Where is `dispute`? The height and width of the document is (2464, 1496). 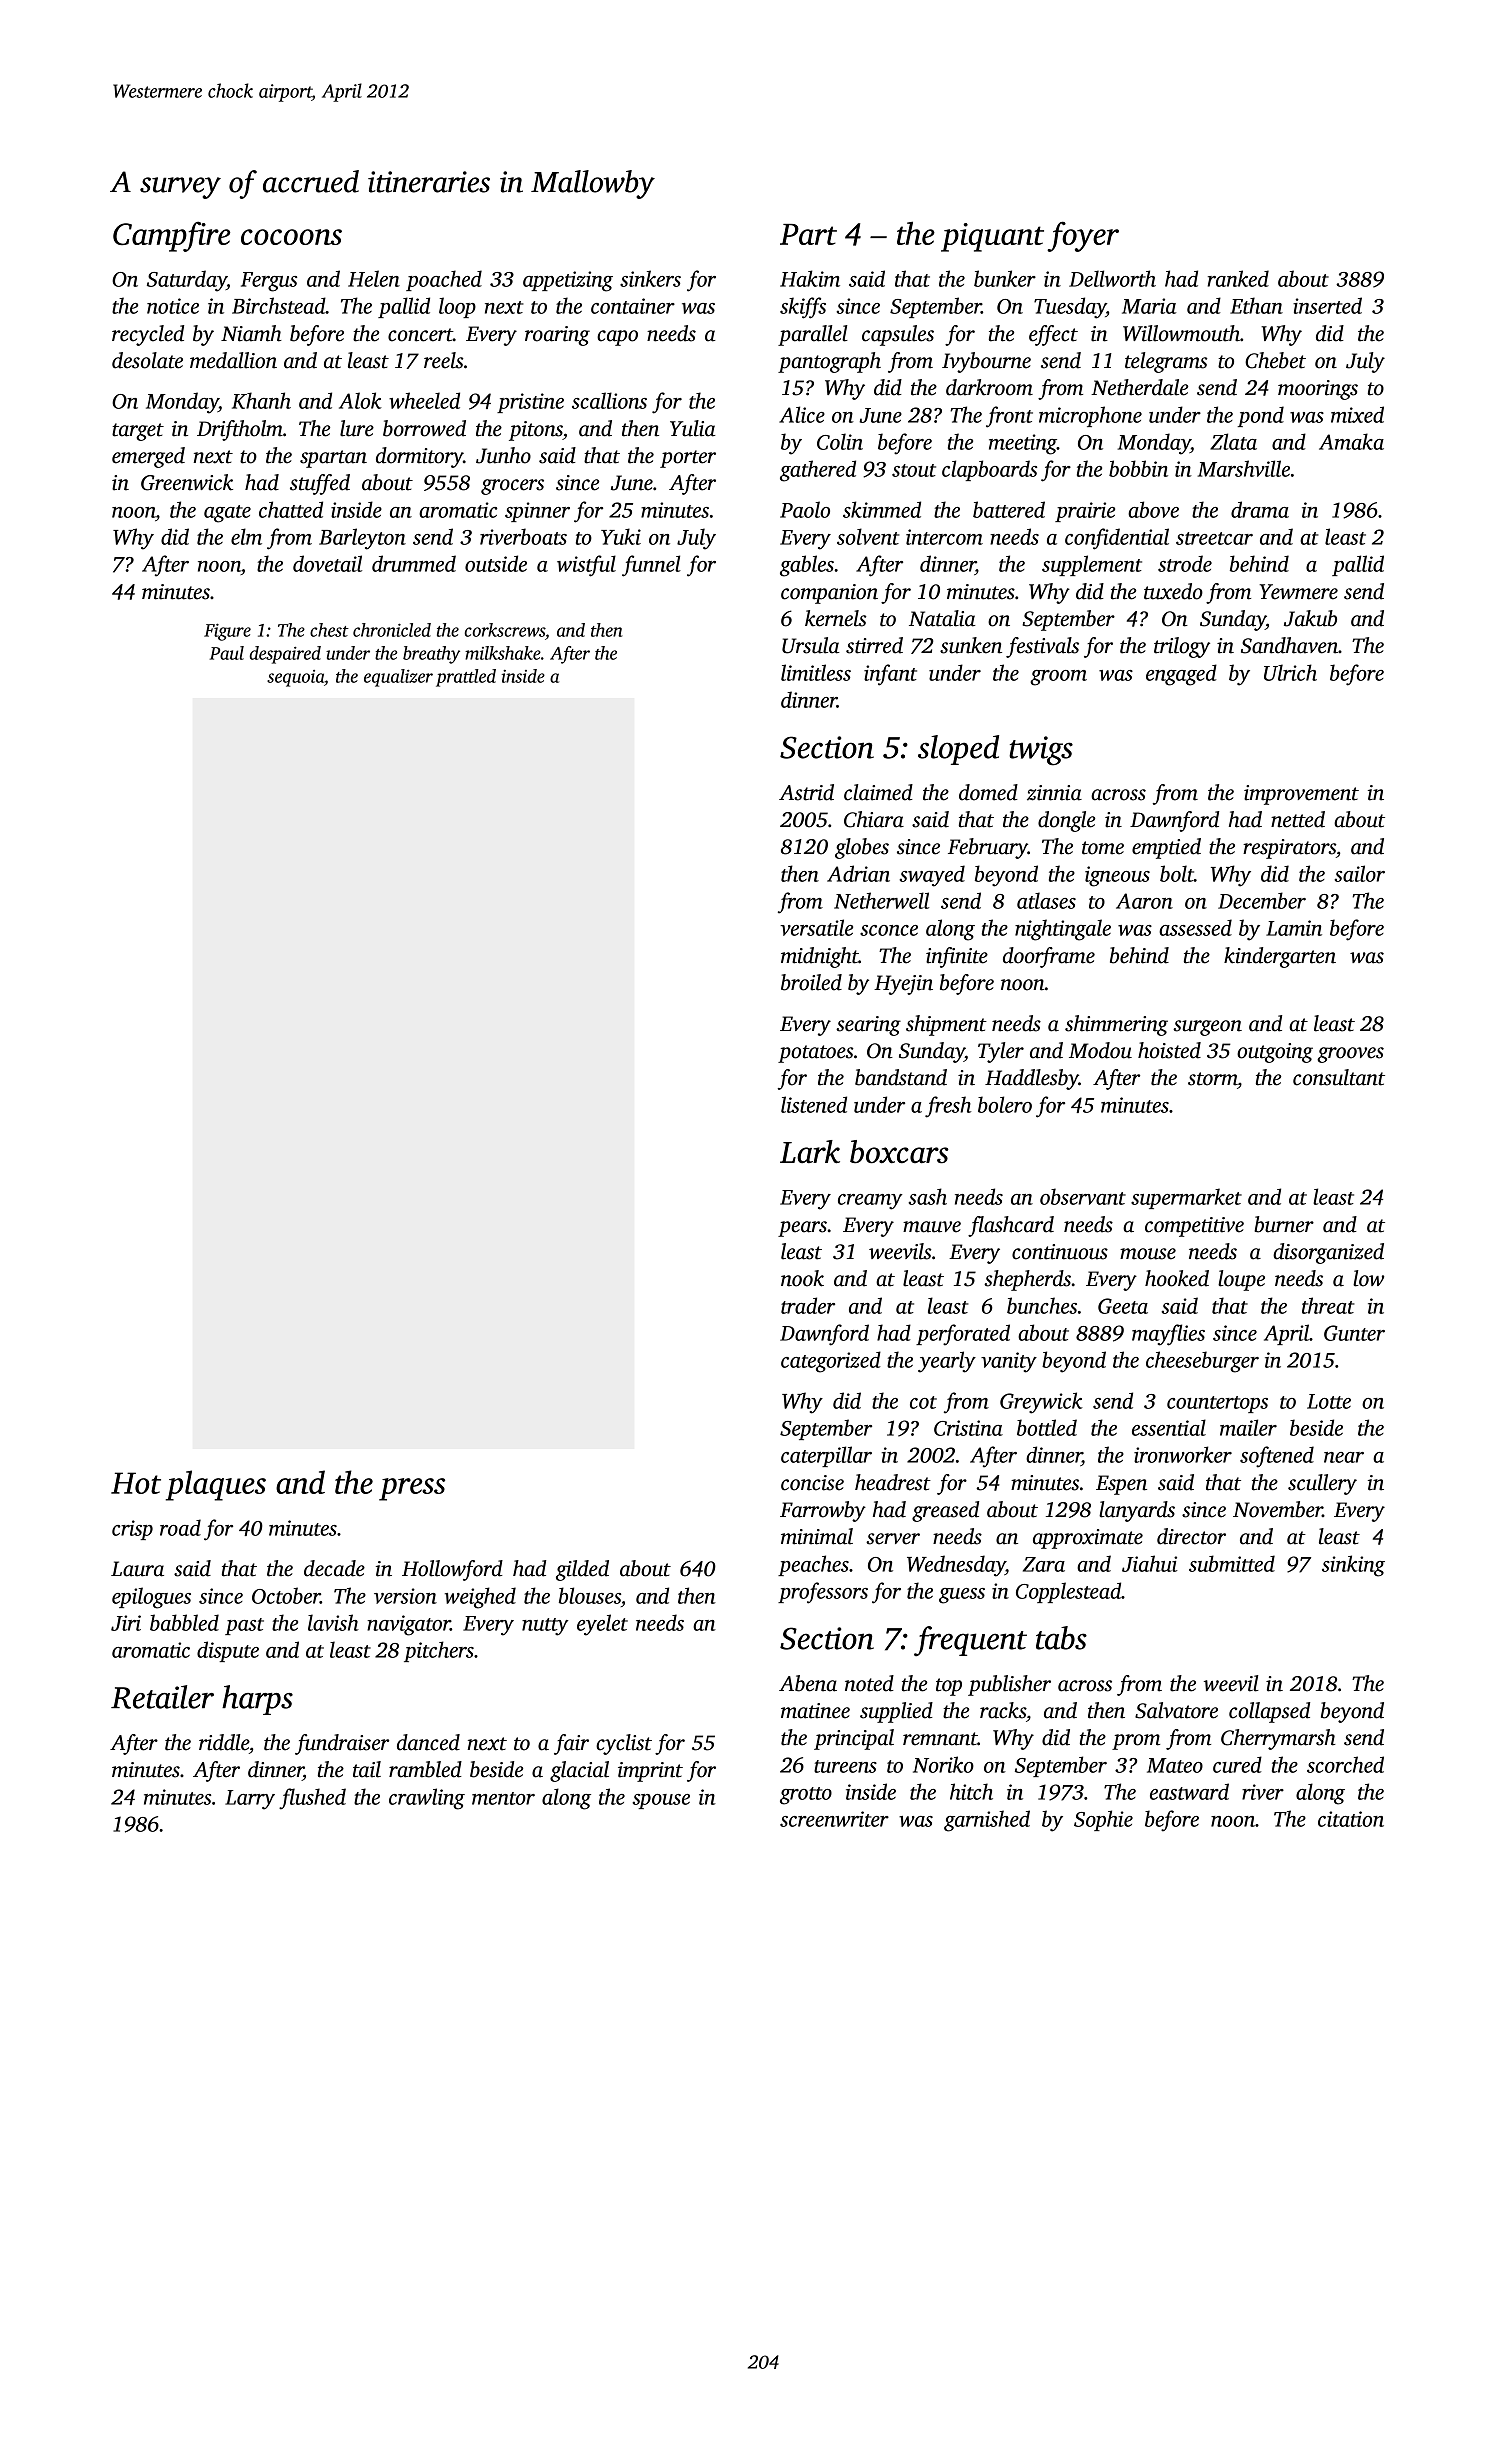
dispute is located at coordinates (228, 1651).
